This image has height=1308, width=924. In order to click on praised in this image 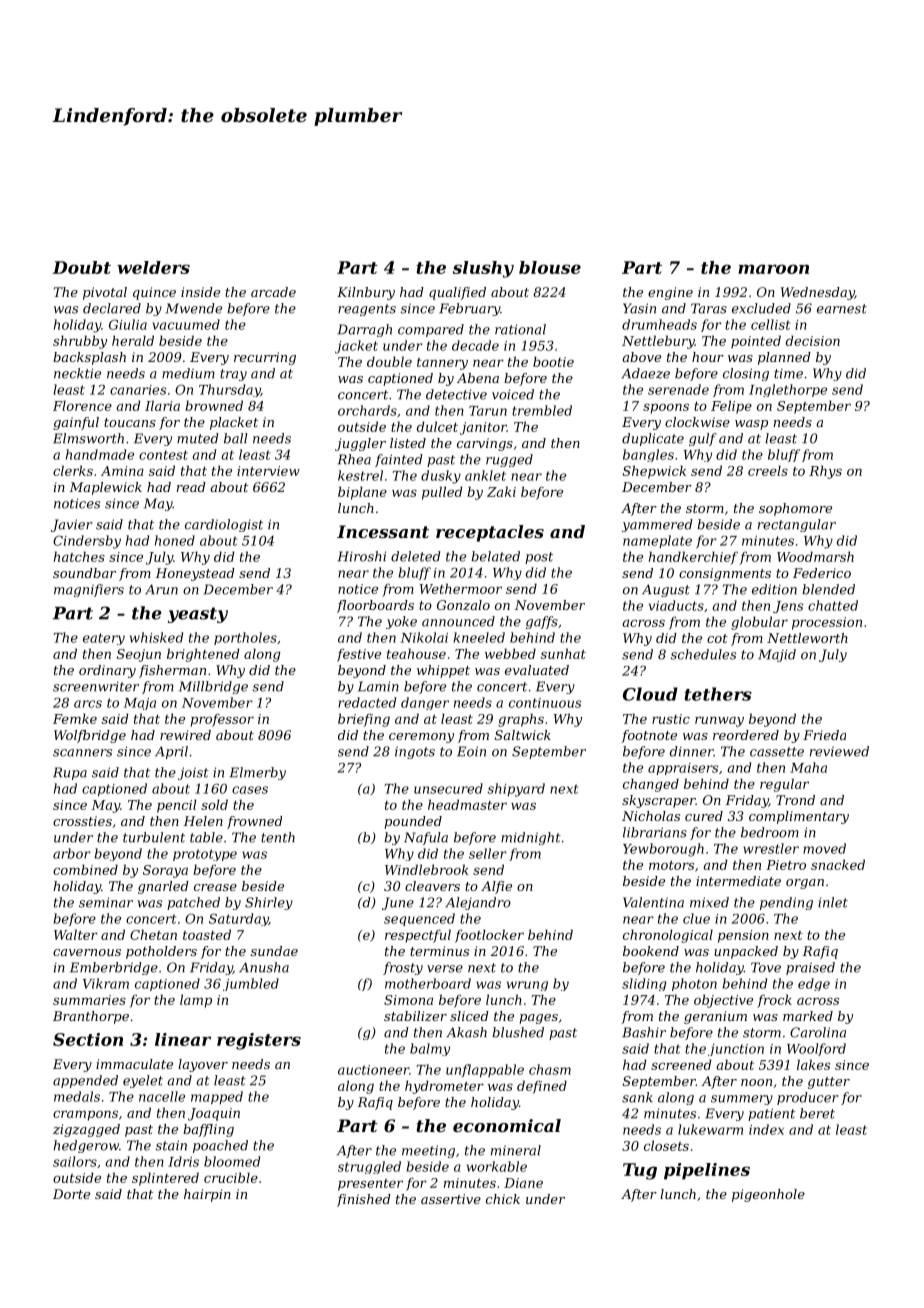, I will do `click(810, 968)`.
